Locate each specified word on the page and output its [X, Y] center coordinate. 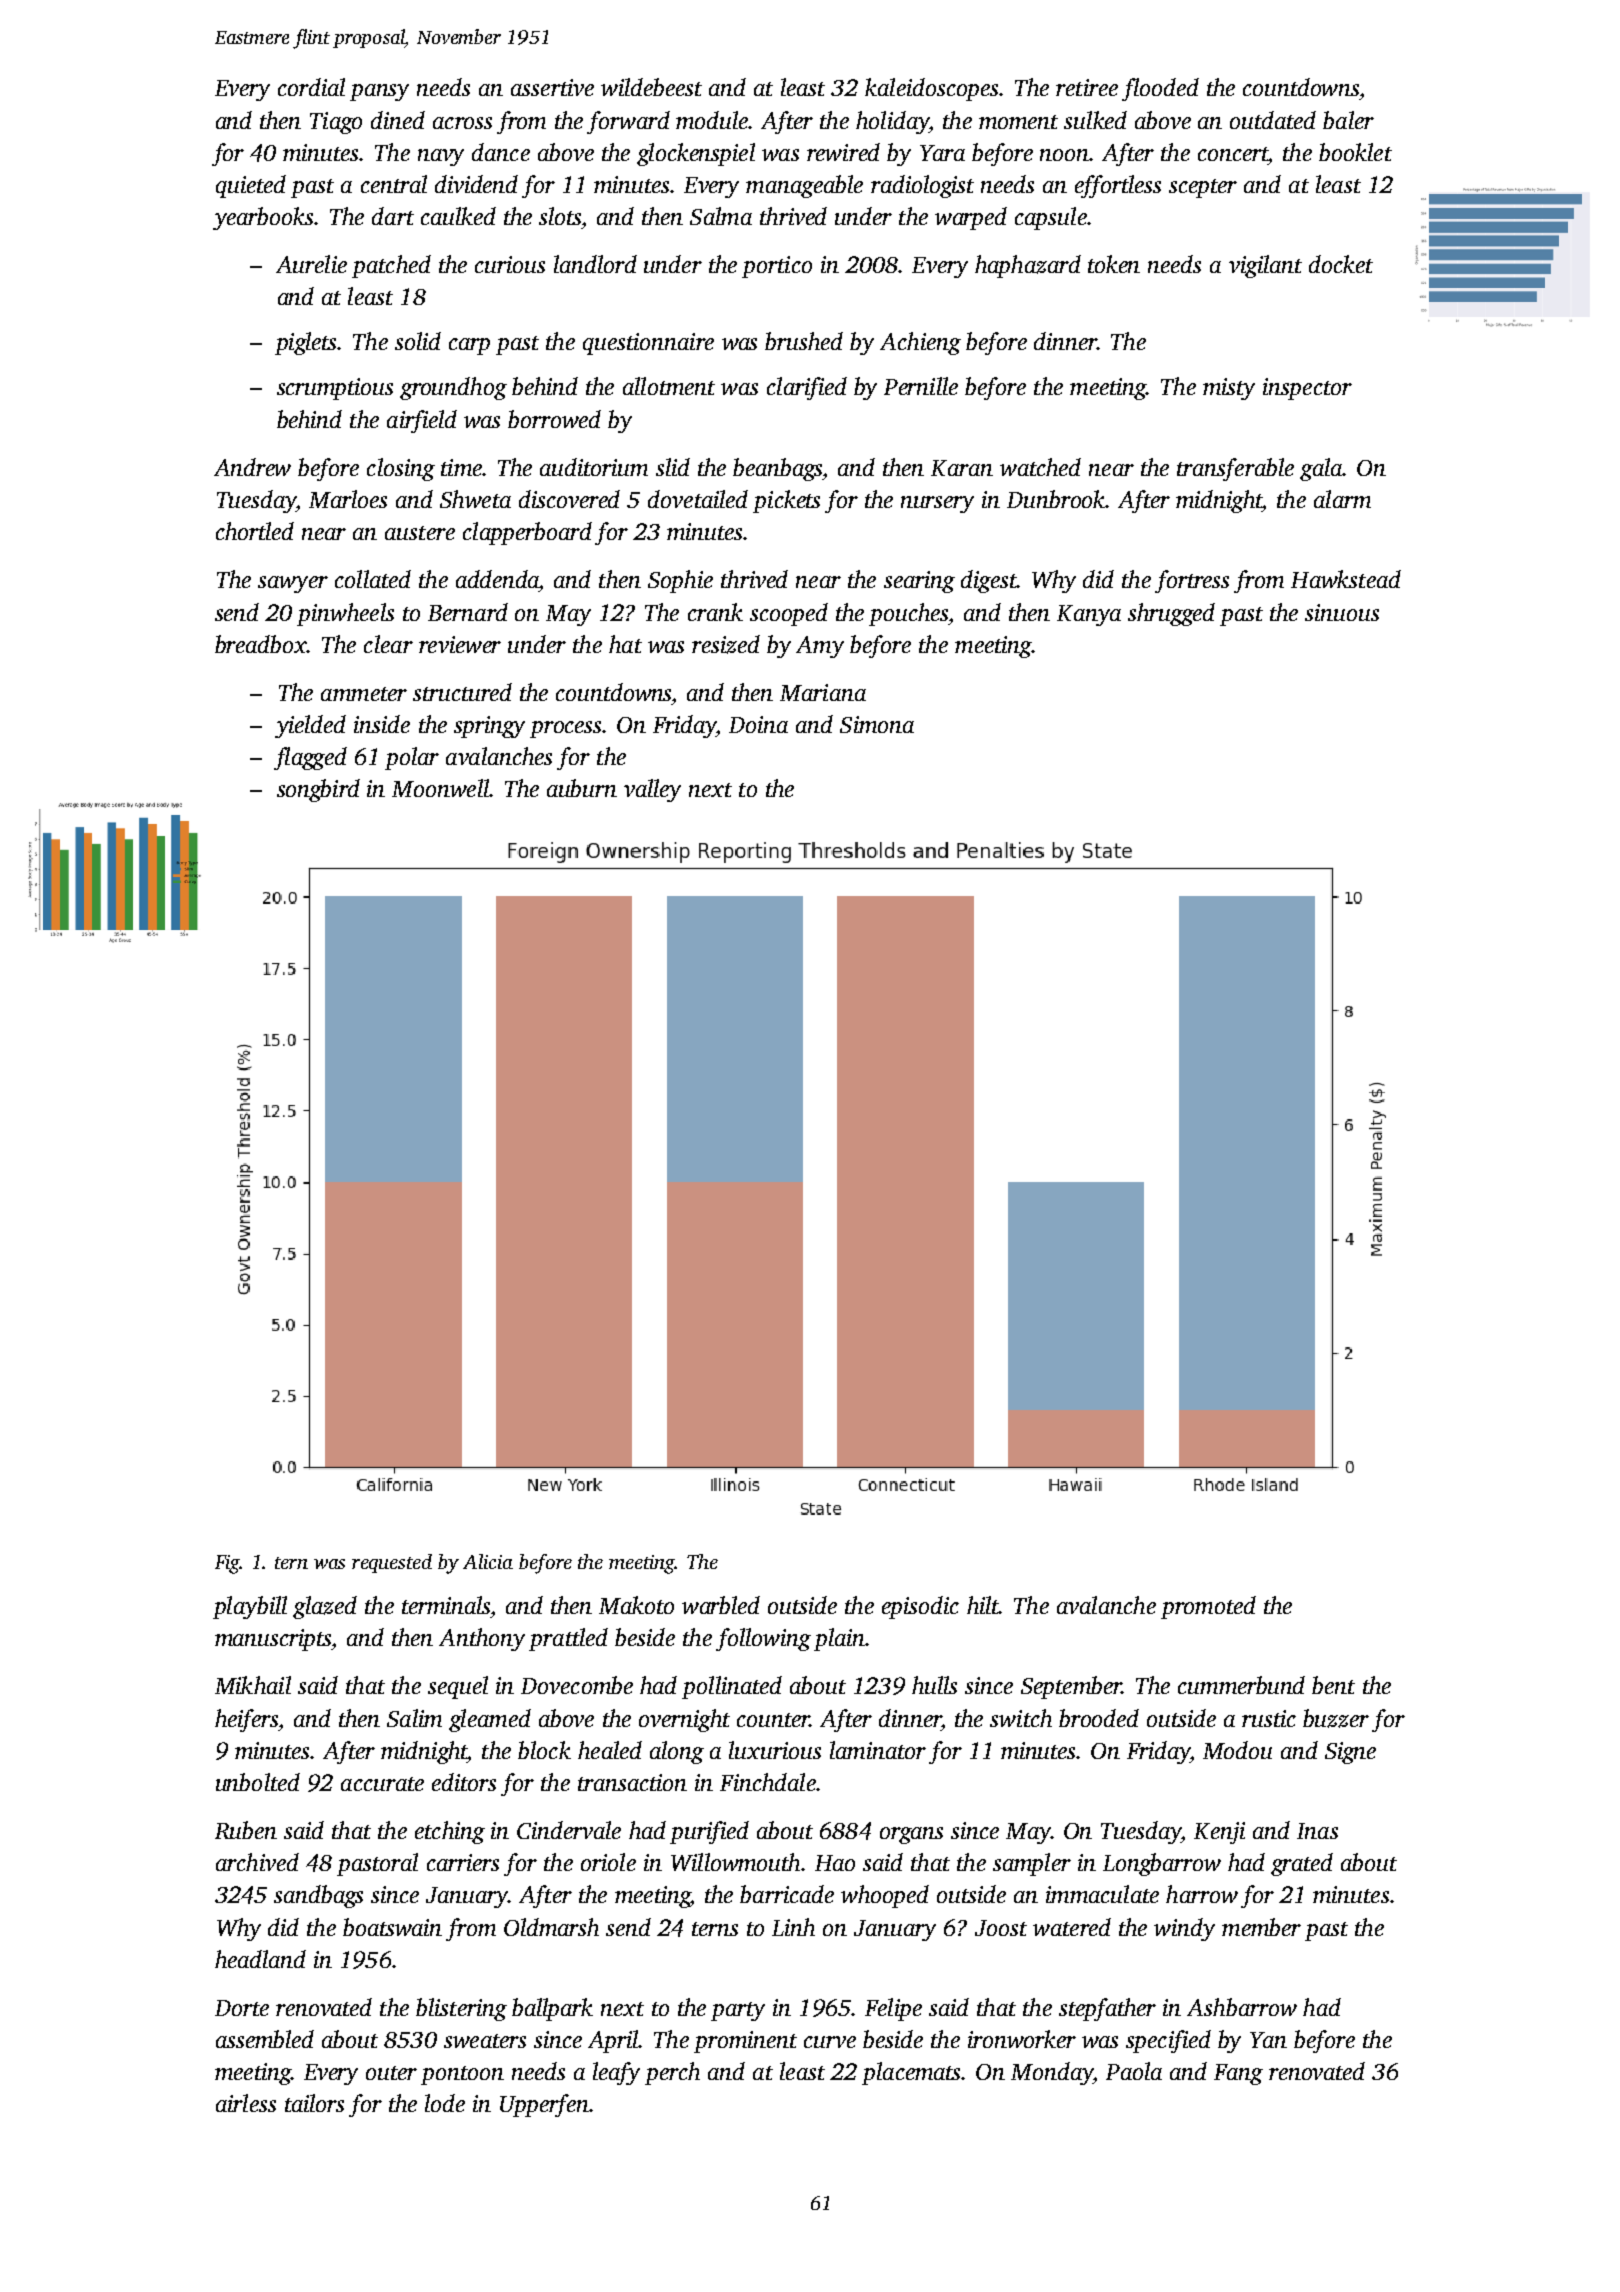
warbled [721, 1605]
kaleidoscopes [931, 89]
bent [1333, 1685]
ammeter [364, 694]
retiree [1087, 87]
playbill [250, 1607]
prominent [745, 2042]
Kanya [1089, 615]
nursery [937, 504]
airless [246, 2103]
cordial [311, 87]
